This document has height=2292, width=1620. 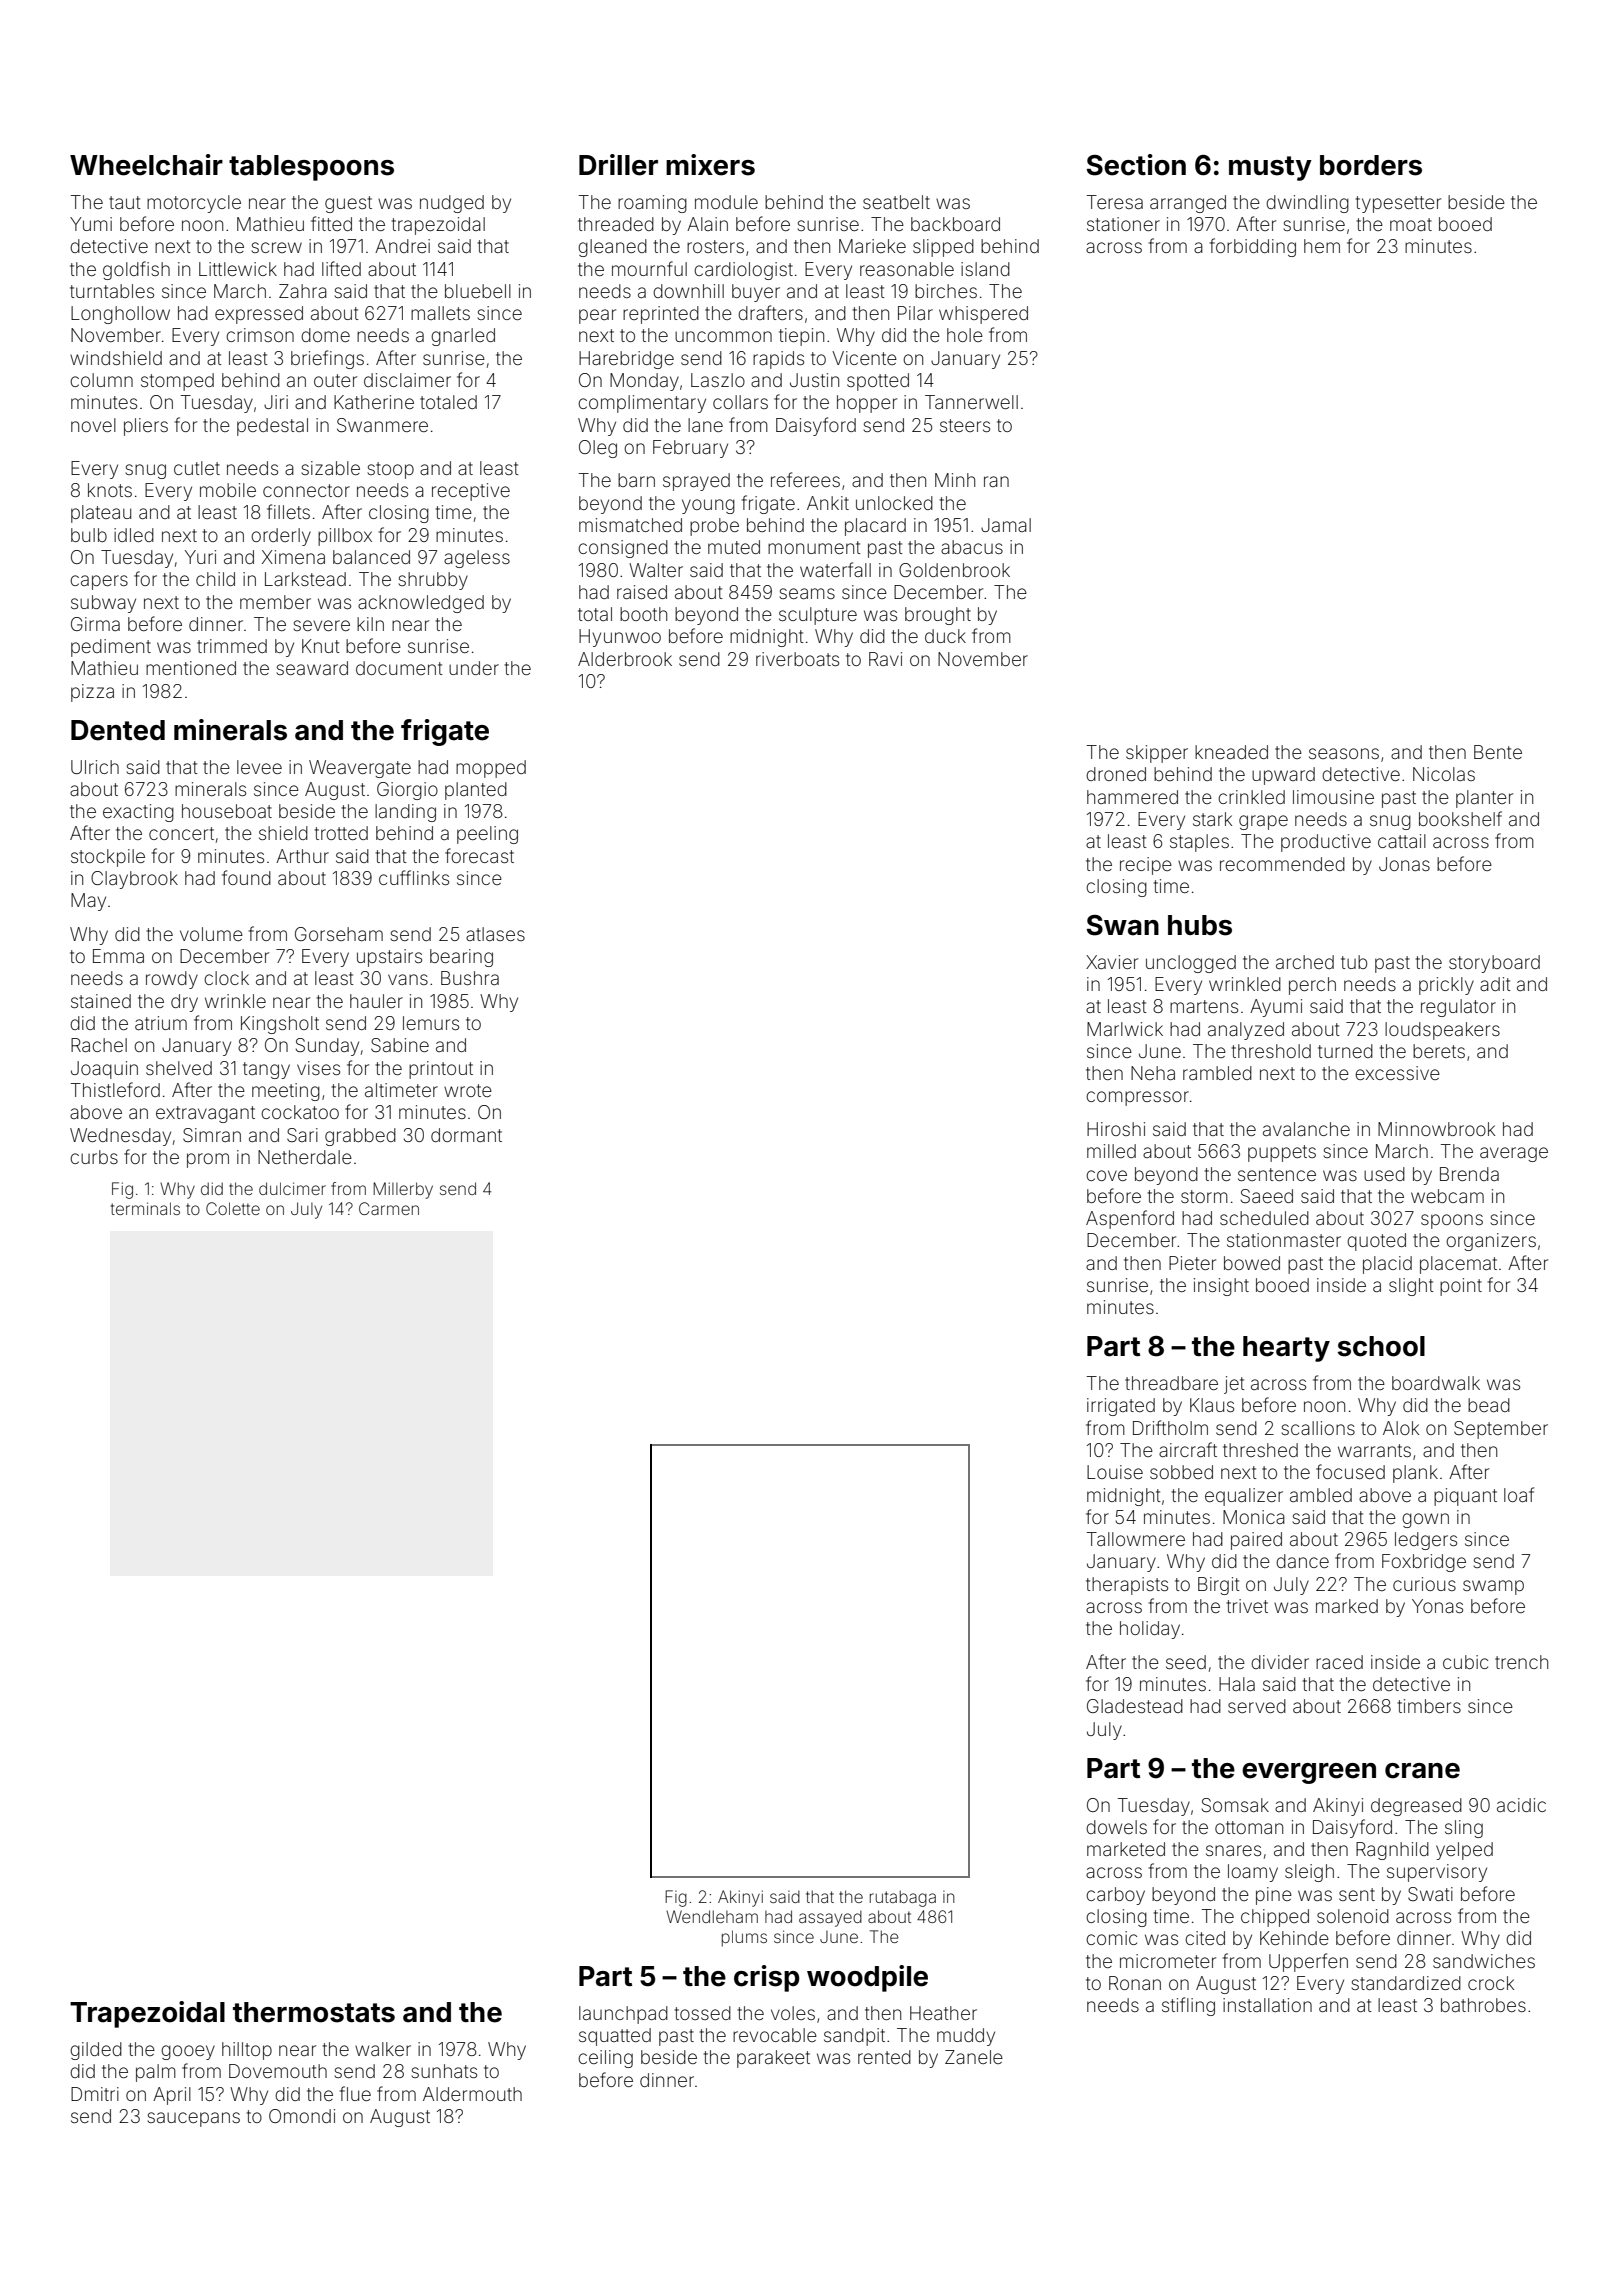 What do you see at coordinates (95, 624) in the document?
I see `Girma` at bounding box center [95, 624].
